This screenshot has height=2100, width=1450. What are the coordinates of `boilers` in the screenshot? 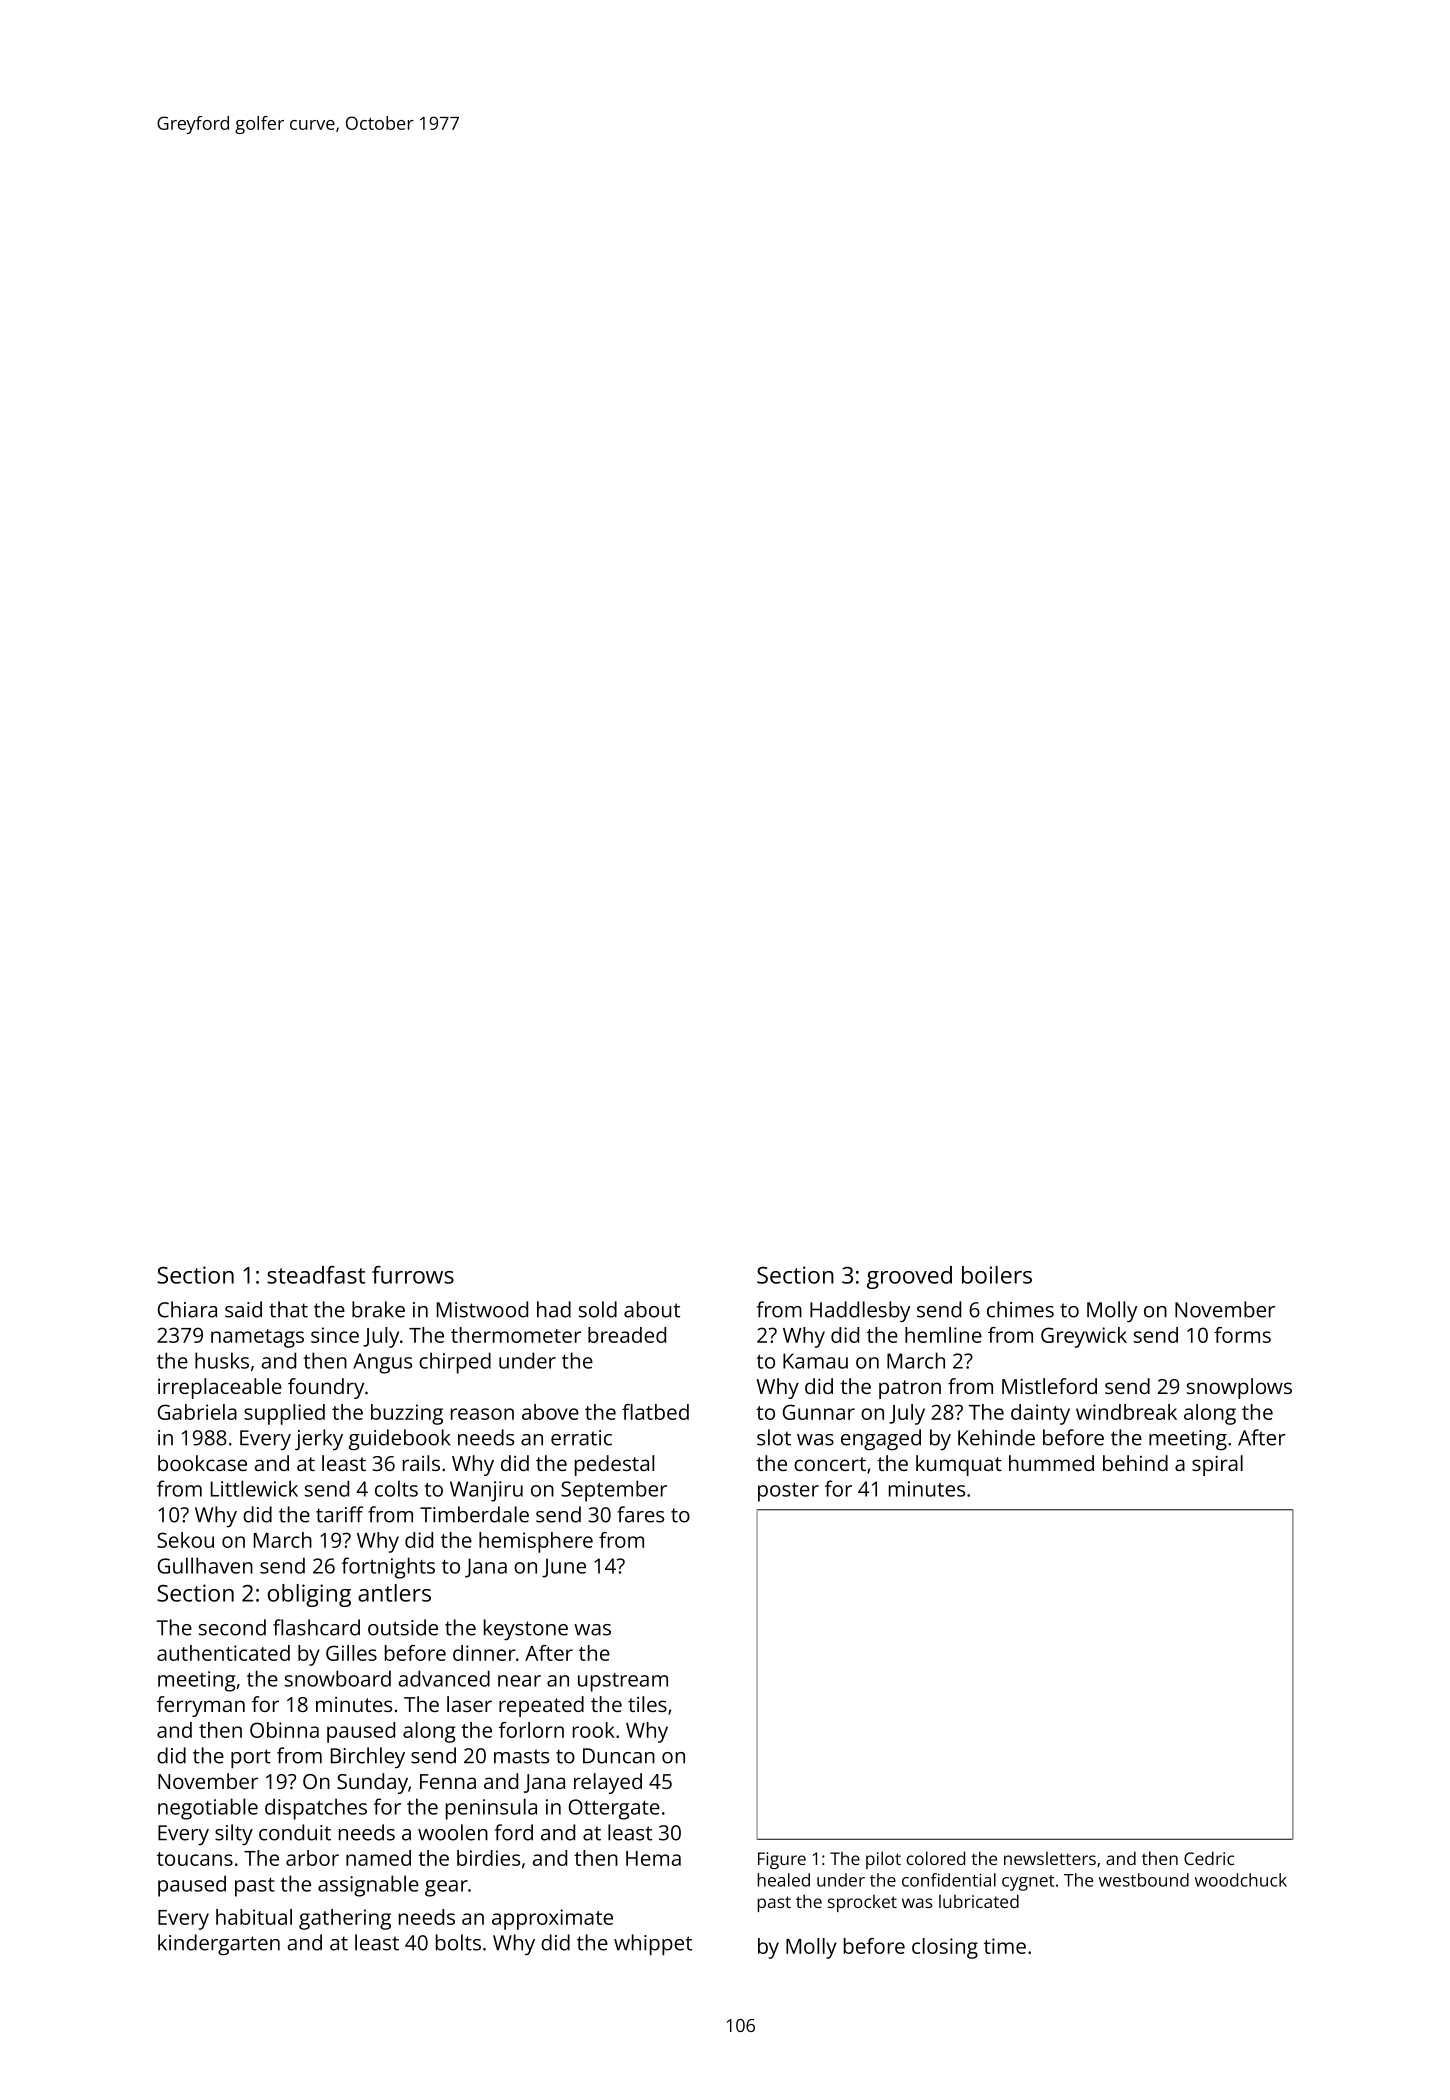 It's located at (997, 1275).
